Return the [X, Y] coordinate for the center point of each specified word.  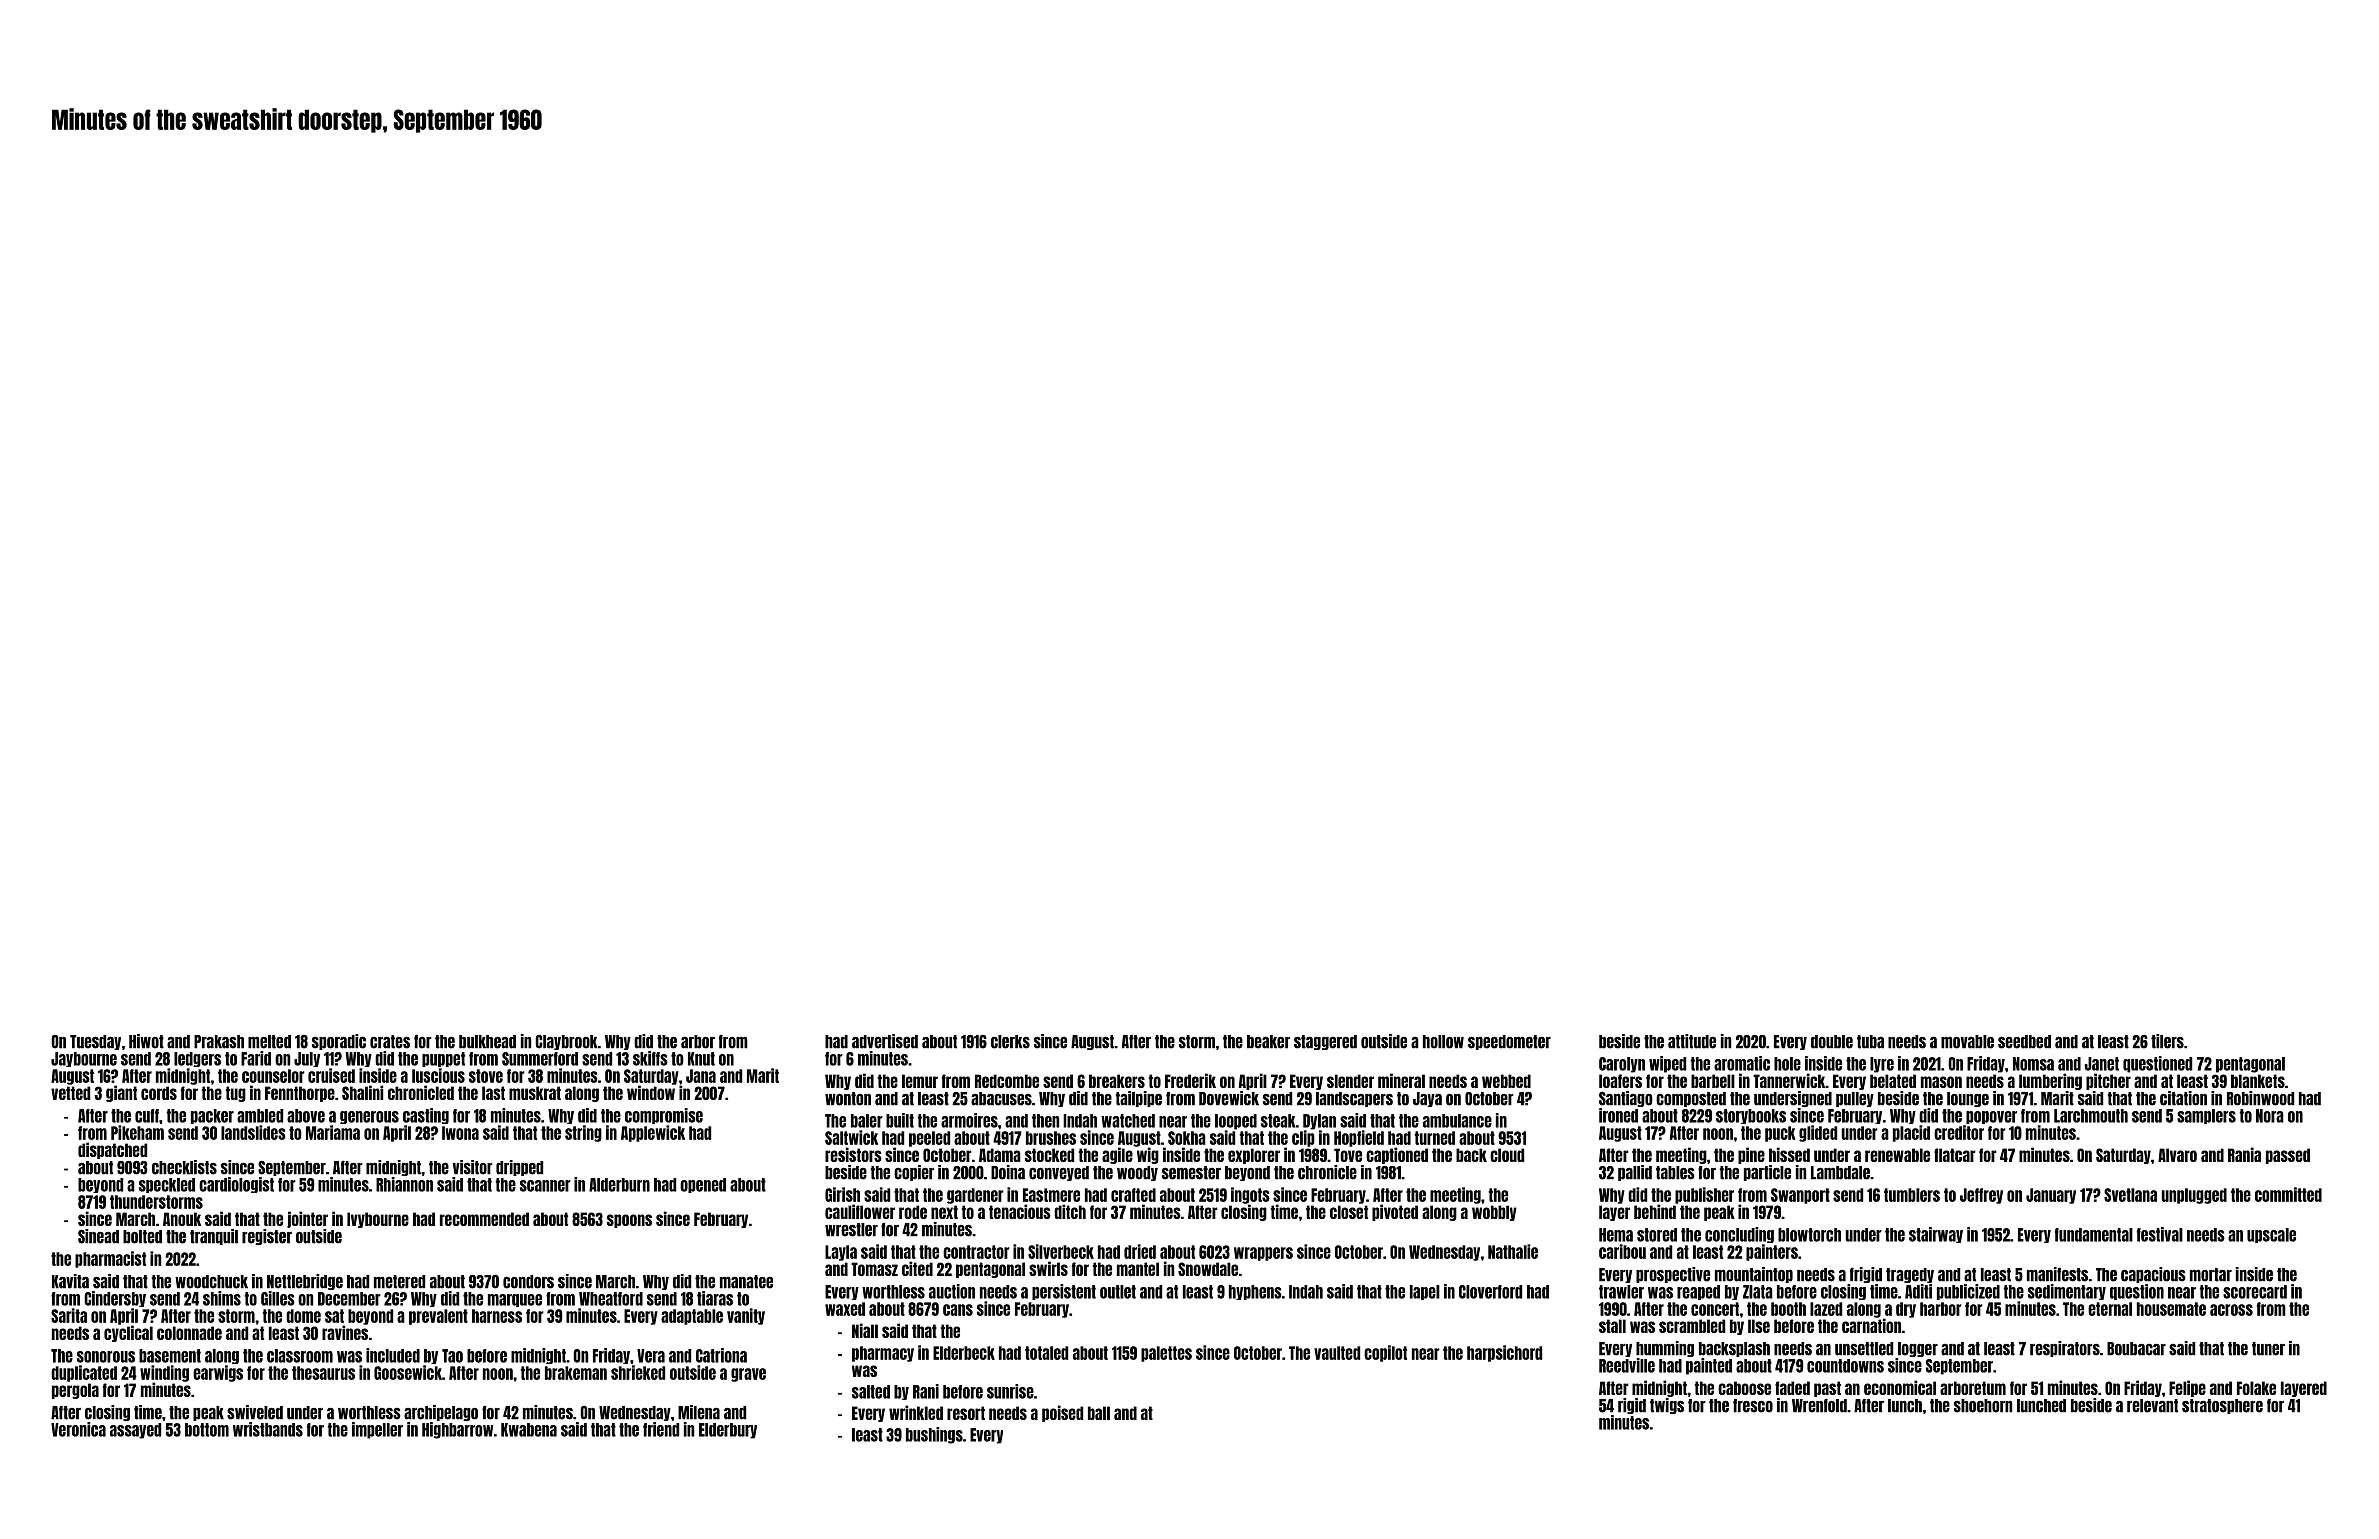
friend [661, 1429]
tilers [2167, 1041]
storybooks [1751, 1116]
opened [703, 1185]
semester [1191, 1173]
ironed [1618, 1115]
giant [121, 1093]
